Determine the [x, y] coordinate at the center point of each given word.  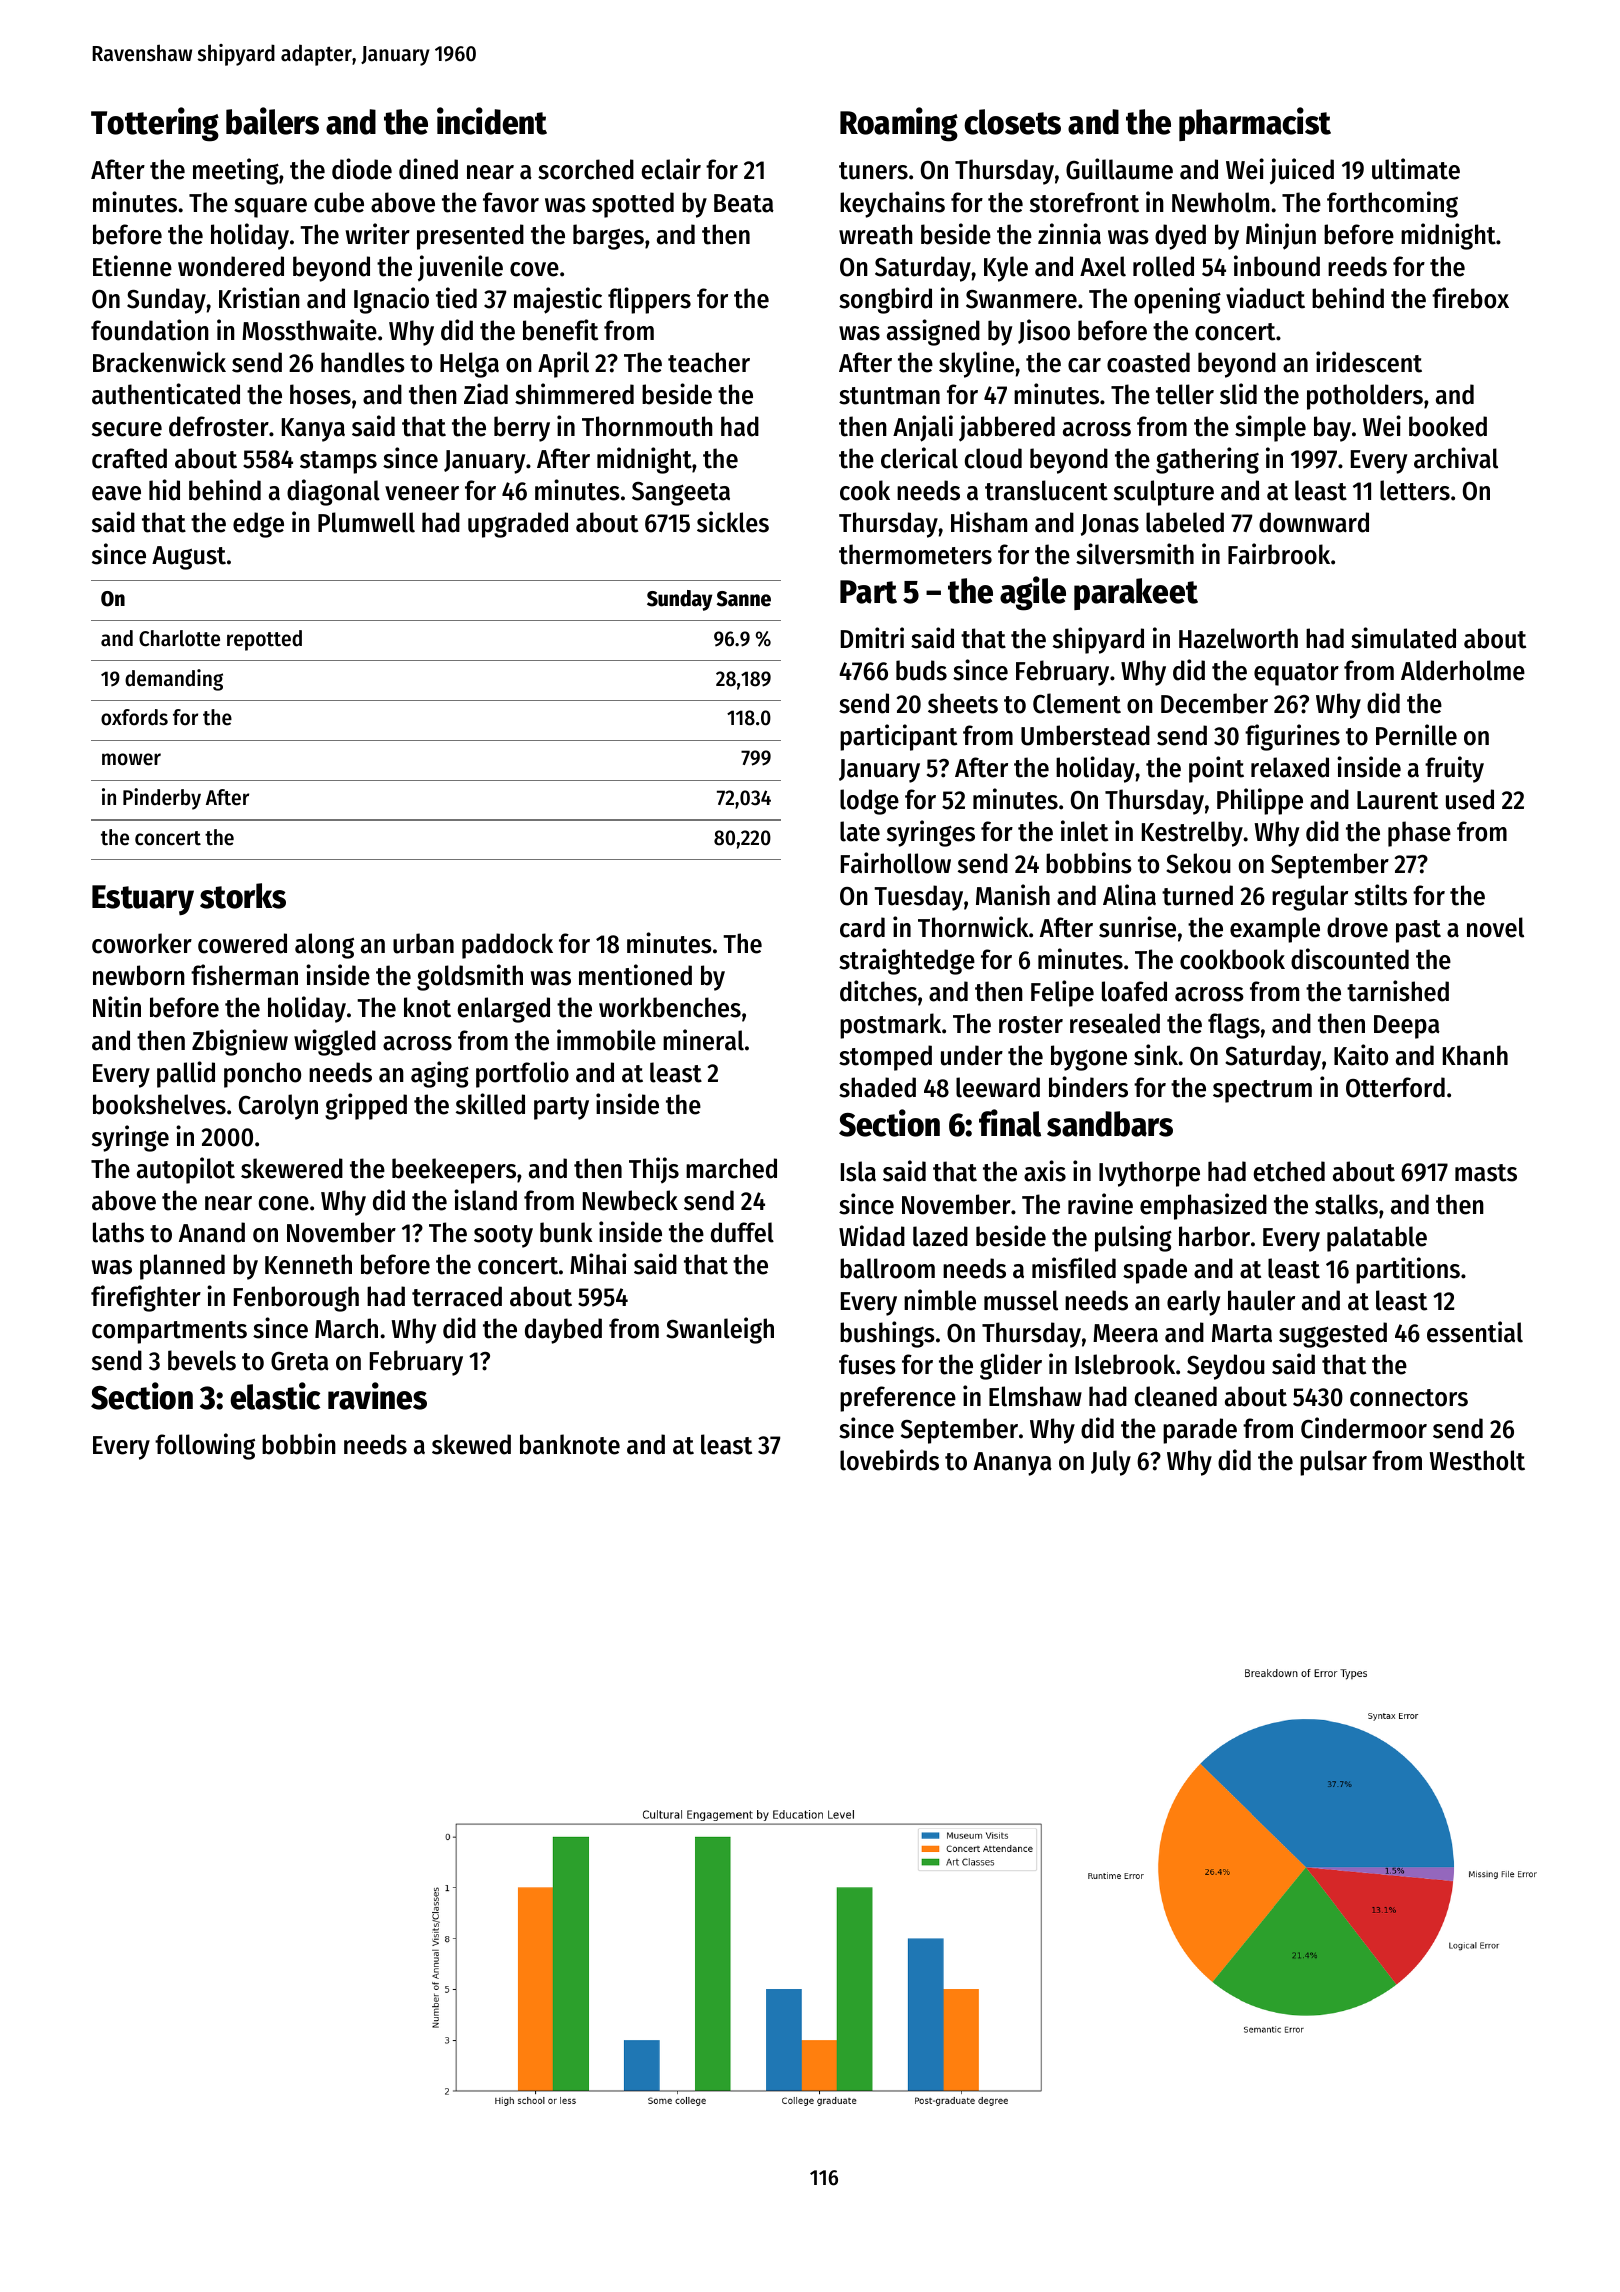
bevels [202, 1360]
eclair [671, 169]
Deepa [1407, 1027]
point [1216, 769]
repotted [264, 640]
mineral [703, 1040]
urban [423, 943]
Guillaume [1119, 169]
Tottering [155, 124]
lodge [869, 802]
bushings [887, 1334]
